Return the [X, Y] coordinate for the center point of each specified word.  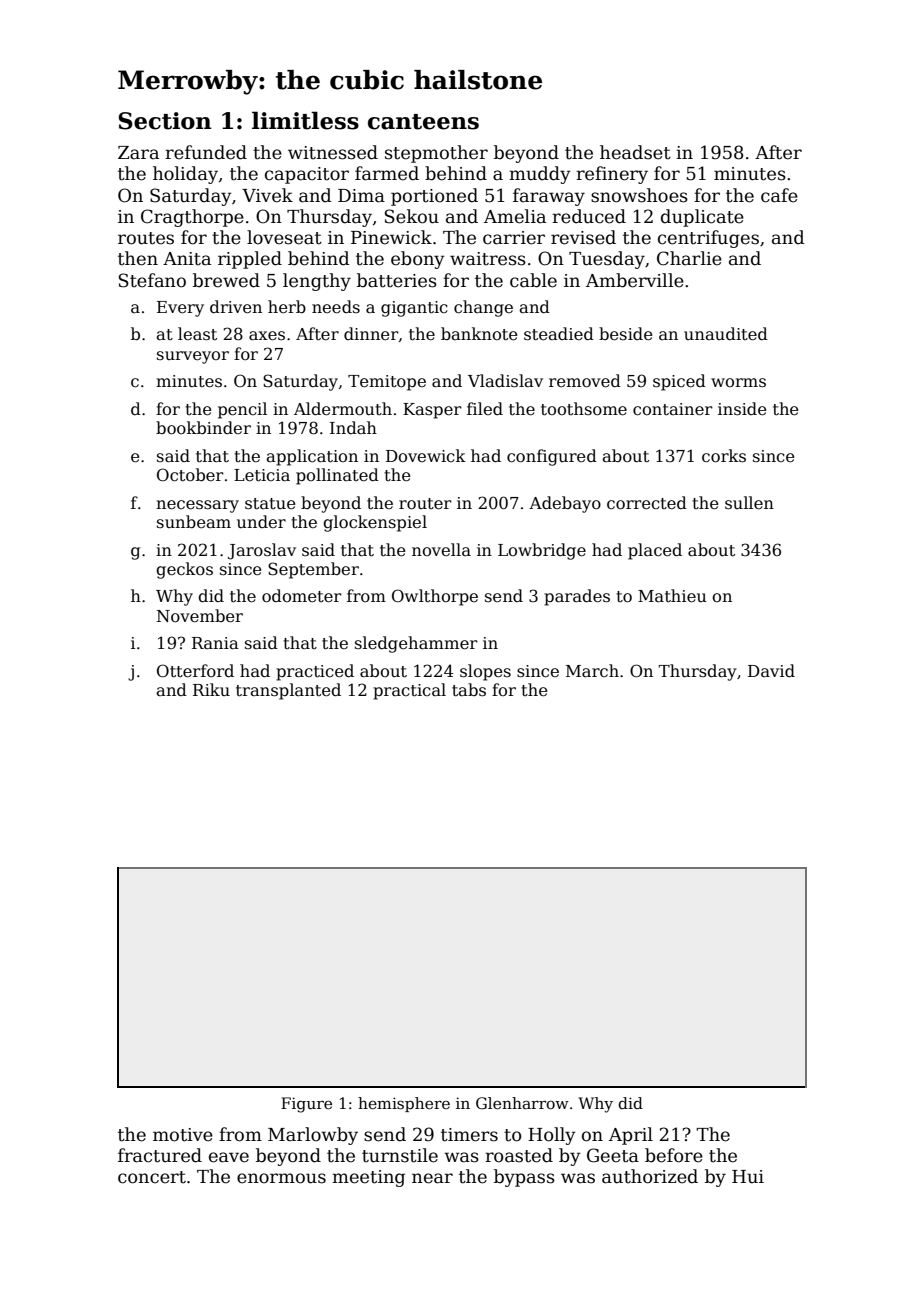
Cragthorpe [192, 218]
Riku [211, 689]
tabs [469, 690]
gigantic [414, 309]
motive [183, 1135]
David [771, 670]
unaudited [726, 334]
